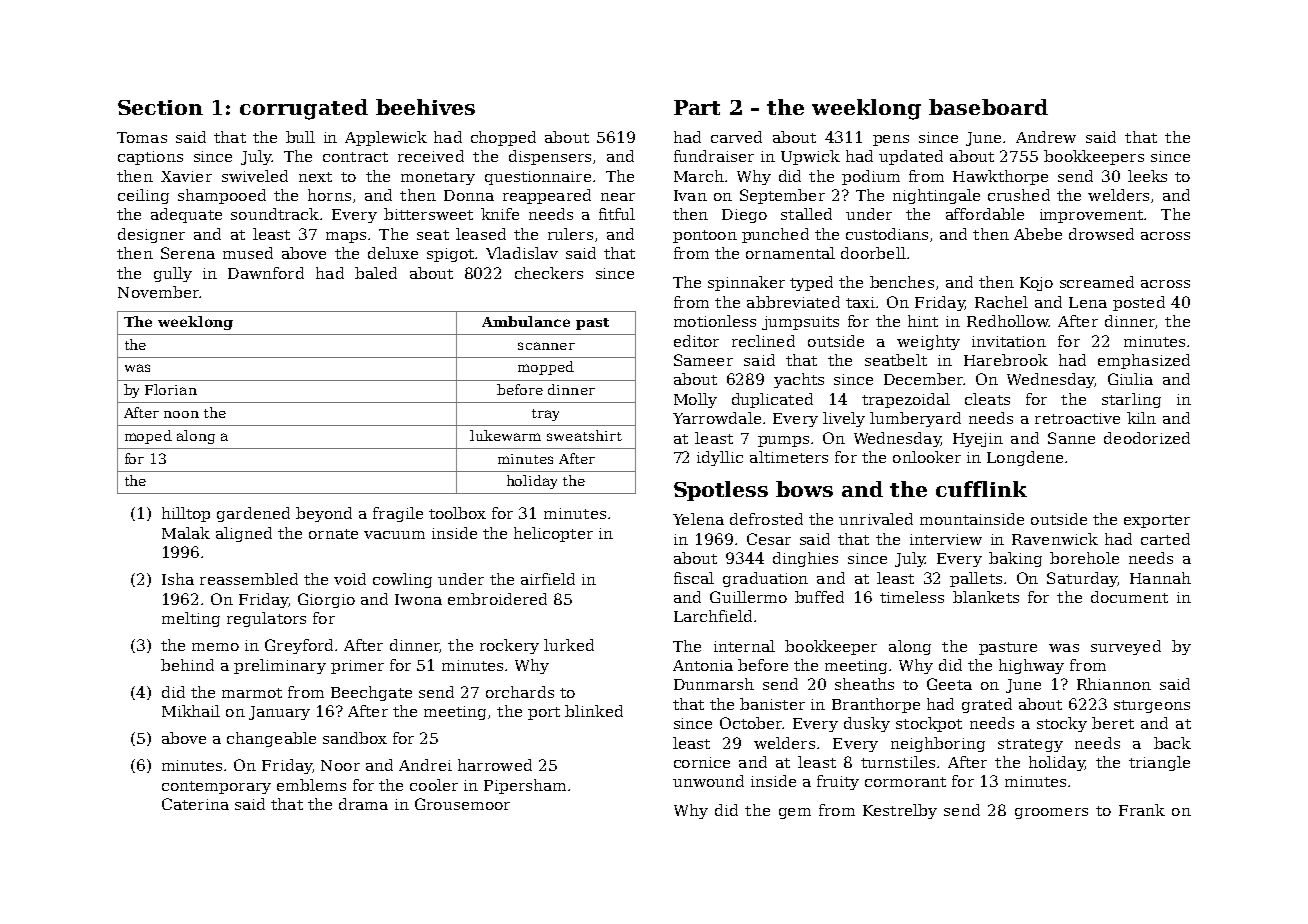 The image size is (1308, 924). I want to click on Kestrelby, so click(900, 811).
